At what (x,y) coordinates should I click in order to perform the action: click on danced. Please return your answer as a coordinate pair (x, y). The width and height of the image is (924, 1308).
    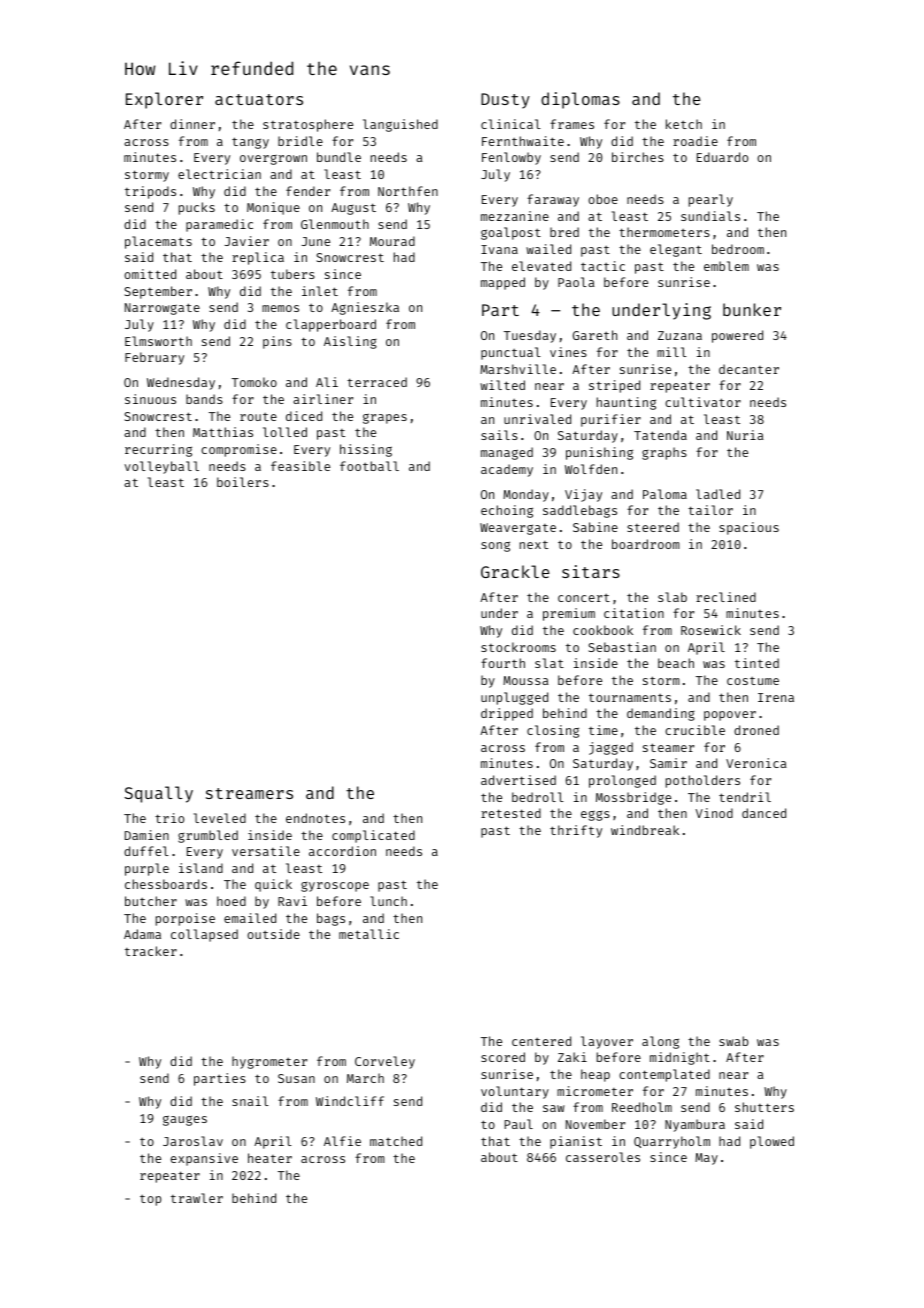
    Looking at the image, I should click on (764, 813).
